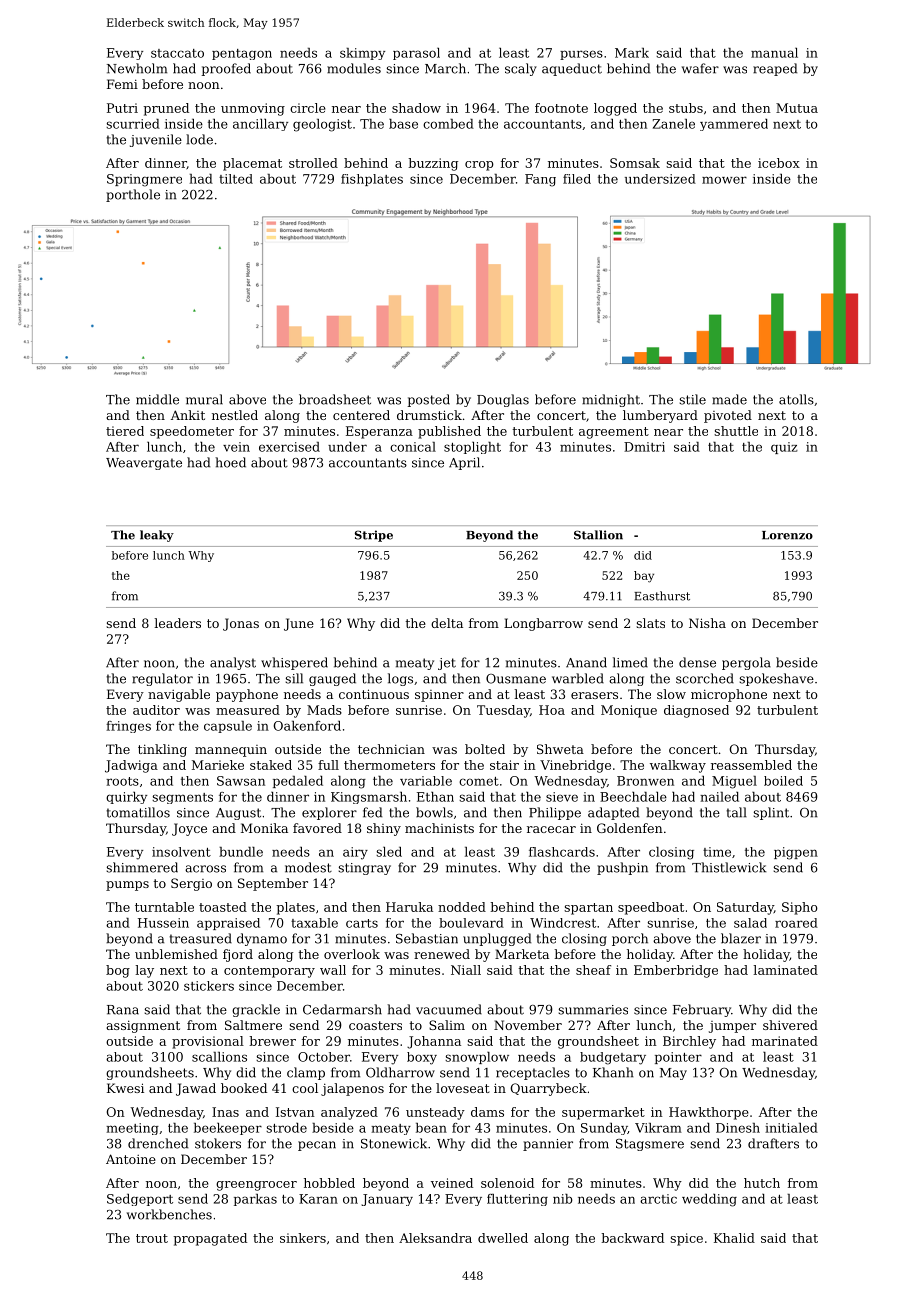  What do you see at coordinates (236, 179) in the image?
I see `tilted` at bounding box center [236, 179].
